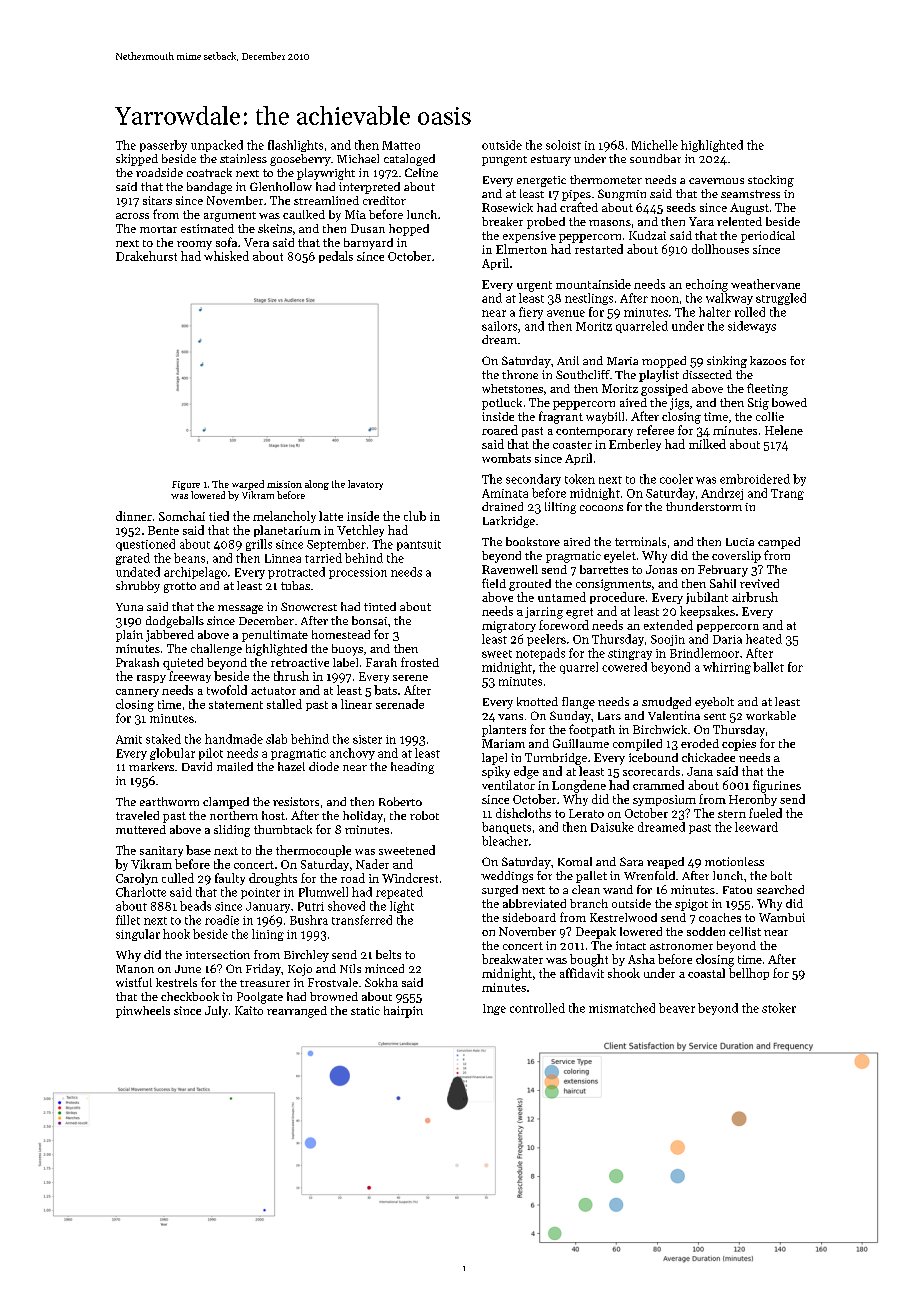  What do you see at coordinates (674, 715) in the page?
I see `Valentina` at bounding box center [674, 715].
